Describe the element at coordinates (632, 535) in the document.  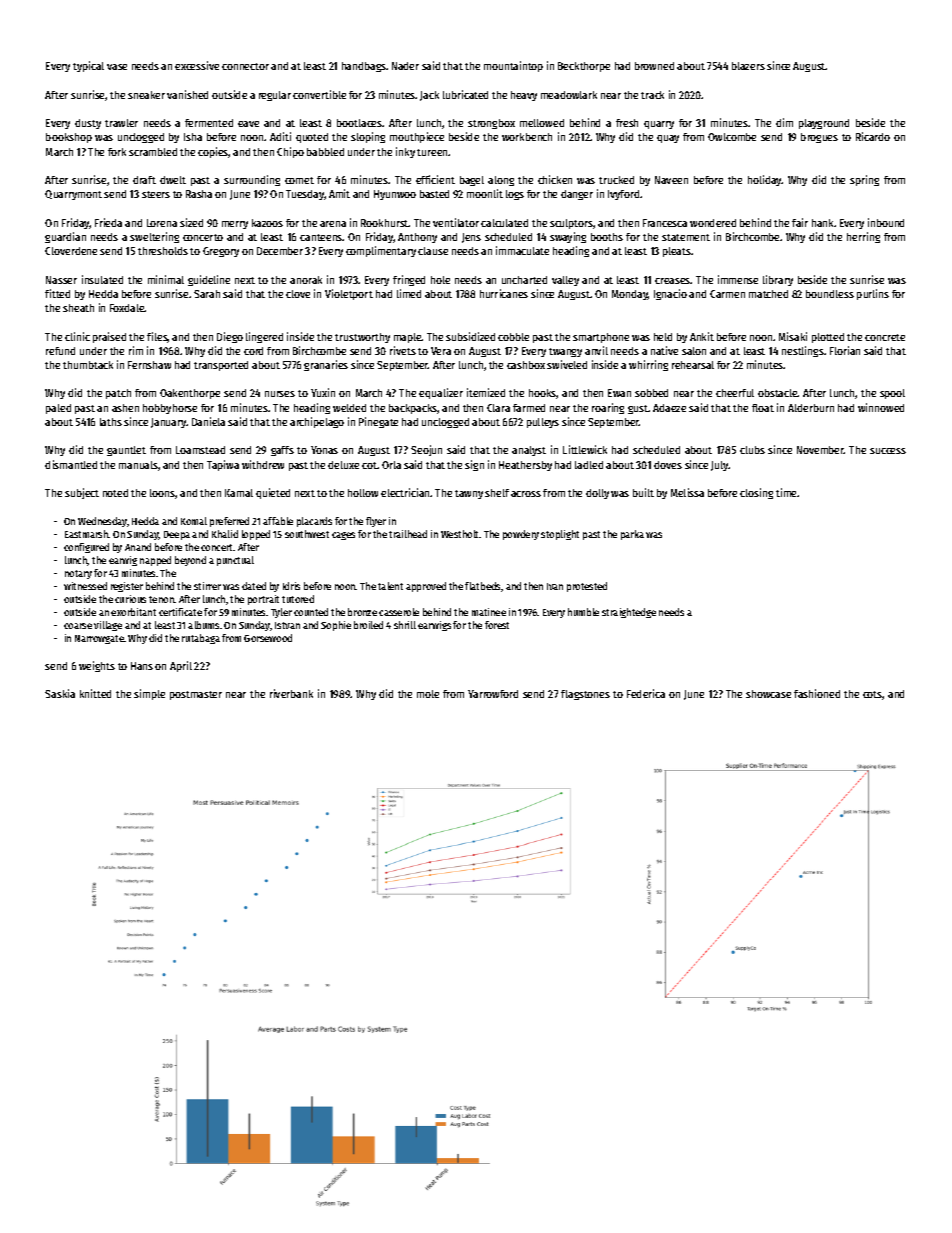
I see `parka` at that location.
